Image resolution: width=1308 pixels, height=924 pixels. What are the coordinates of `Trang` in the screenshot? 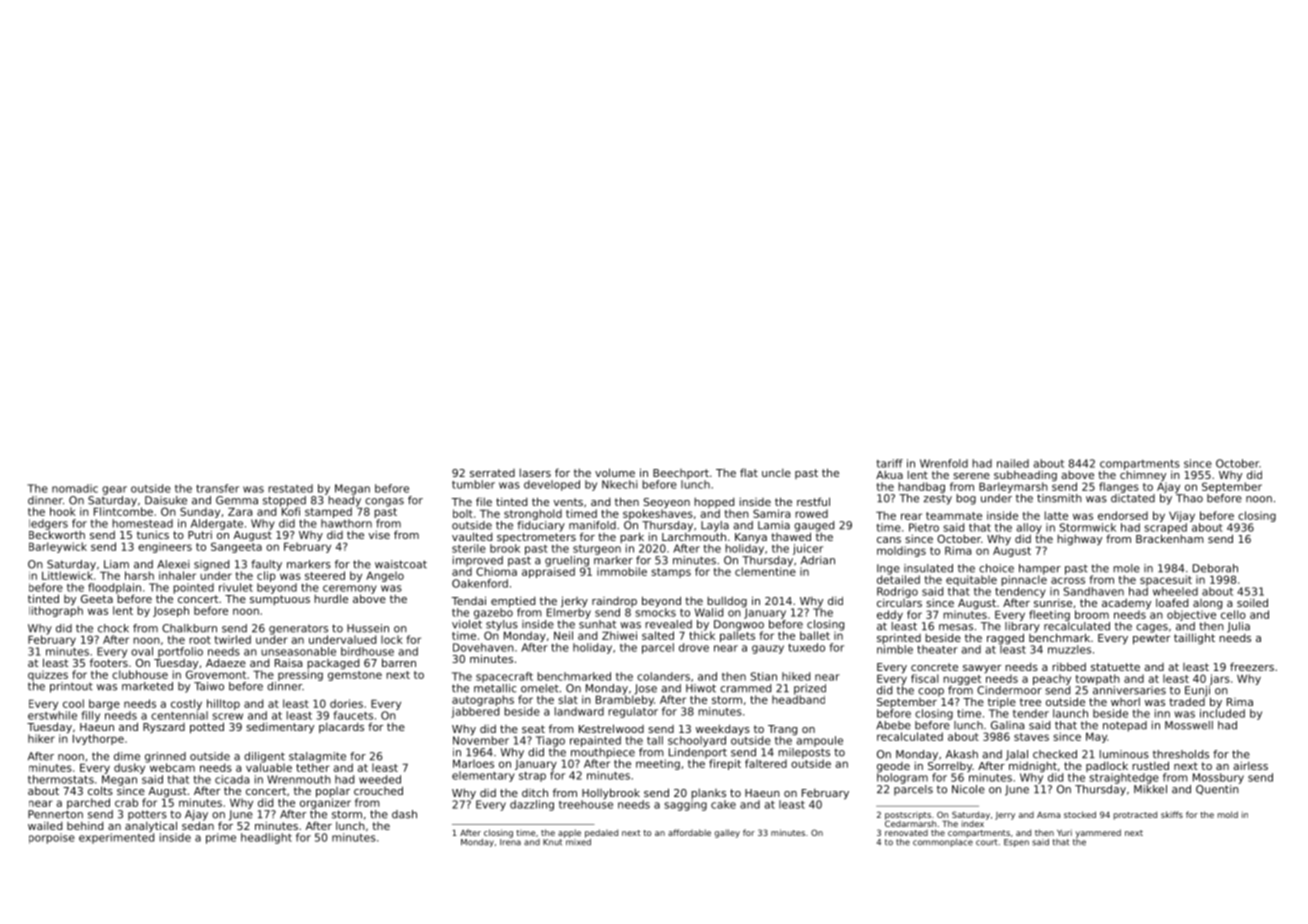 It's located at (782, 730).
